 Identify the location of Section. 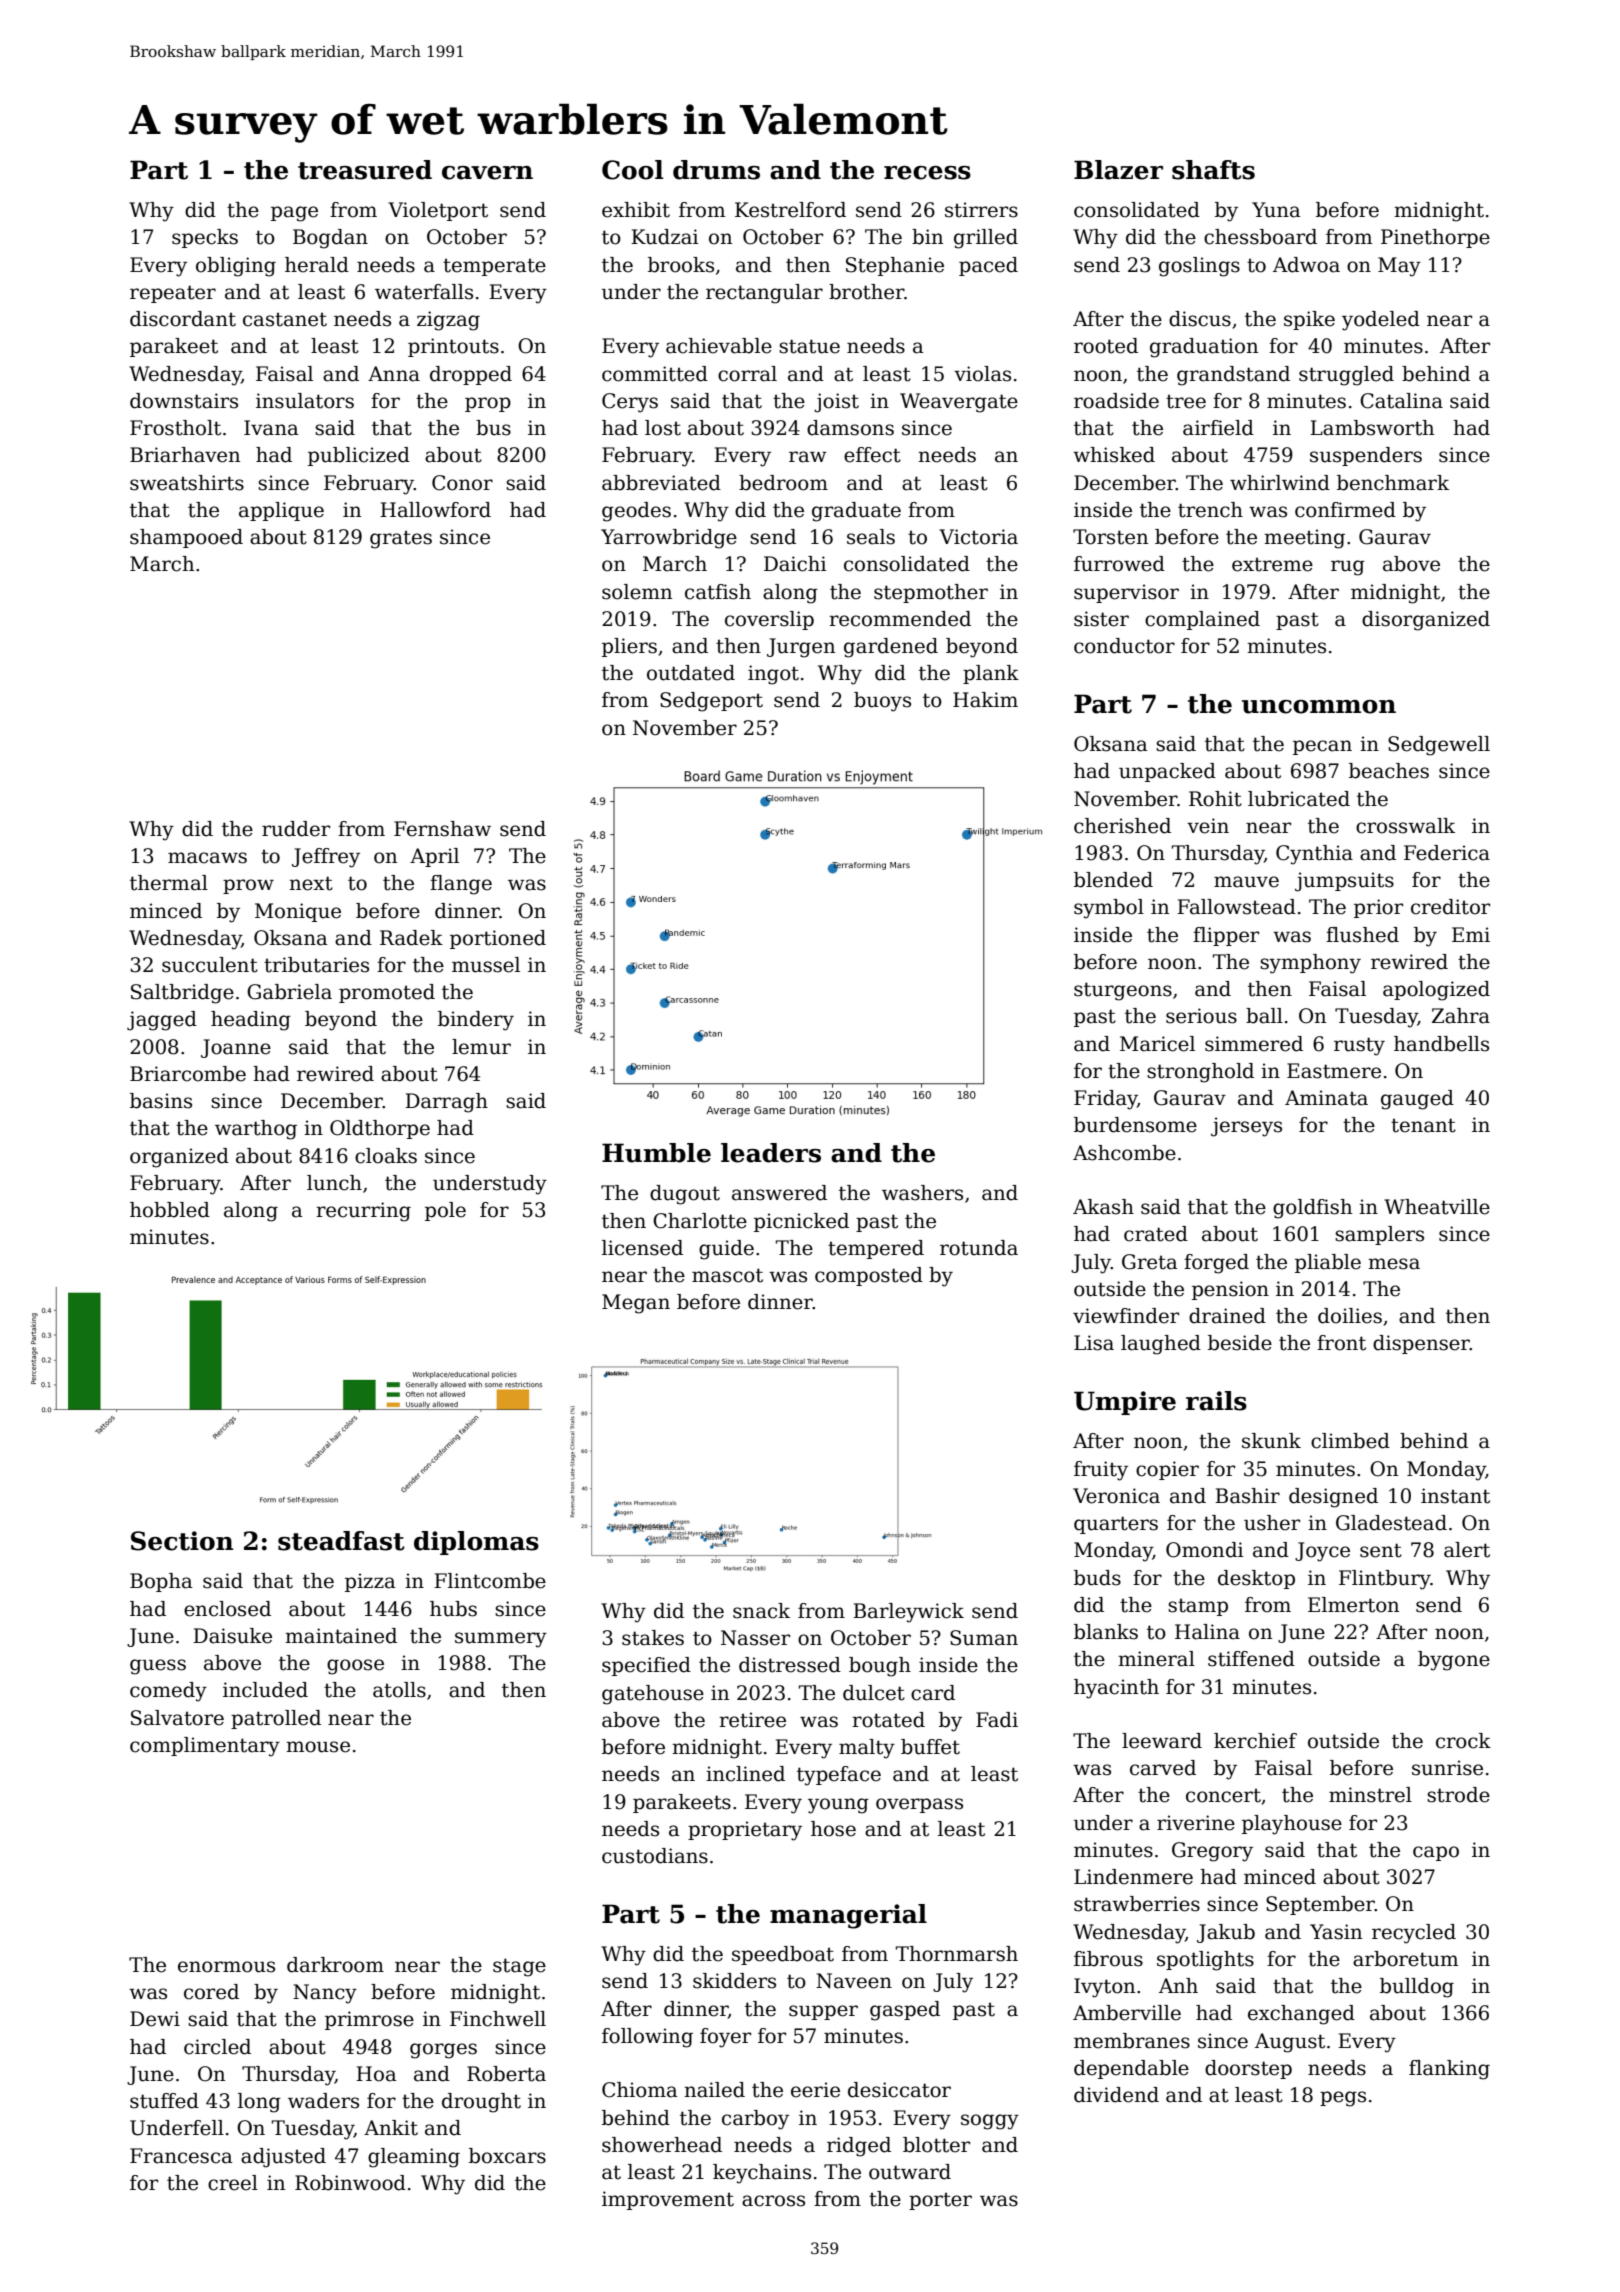
(182, 1541).
